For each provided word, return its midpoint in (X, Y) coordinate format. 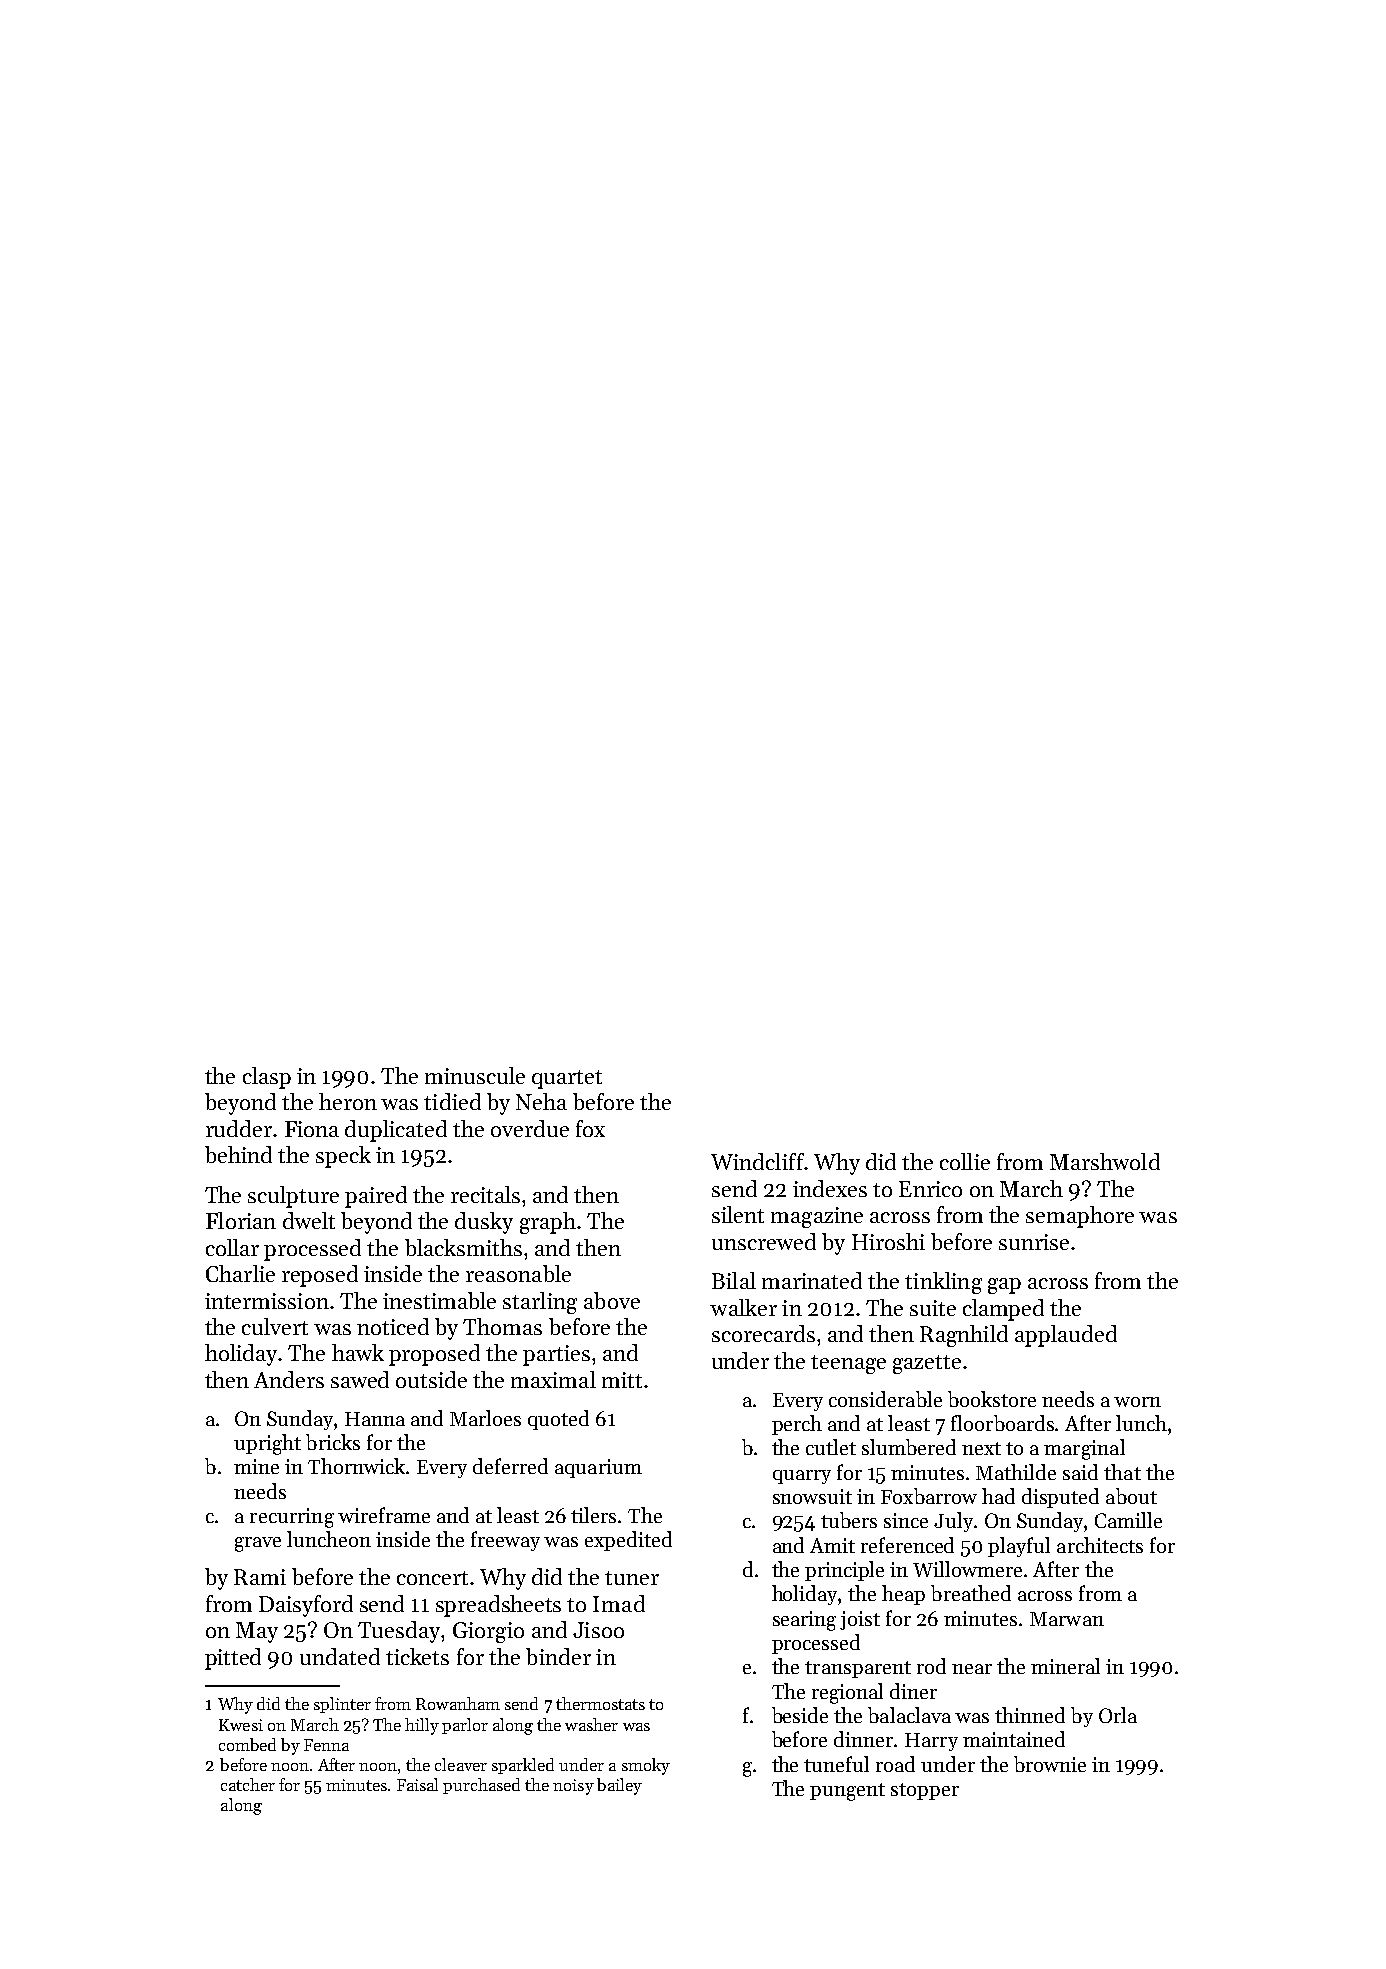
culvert (275, 1326)
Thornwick (356, 1466)
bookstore (992, 1399)
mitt (622, 1380)
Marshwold (1105, 1161)
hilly (422, 1726)
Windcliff (757, 1161)
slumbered (909, 1447)
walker (743, 1307)
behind (238, 1154)
